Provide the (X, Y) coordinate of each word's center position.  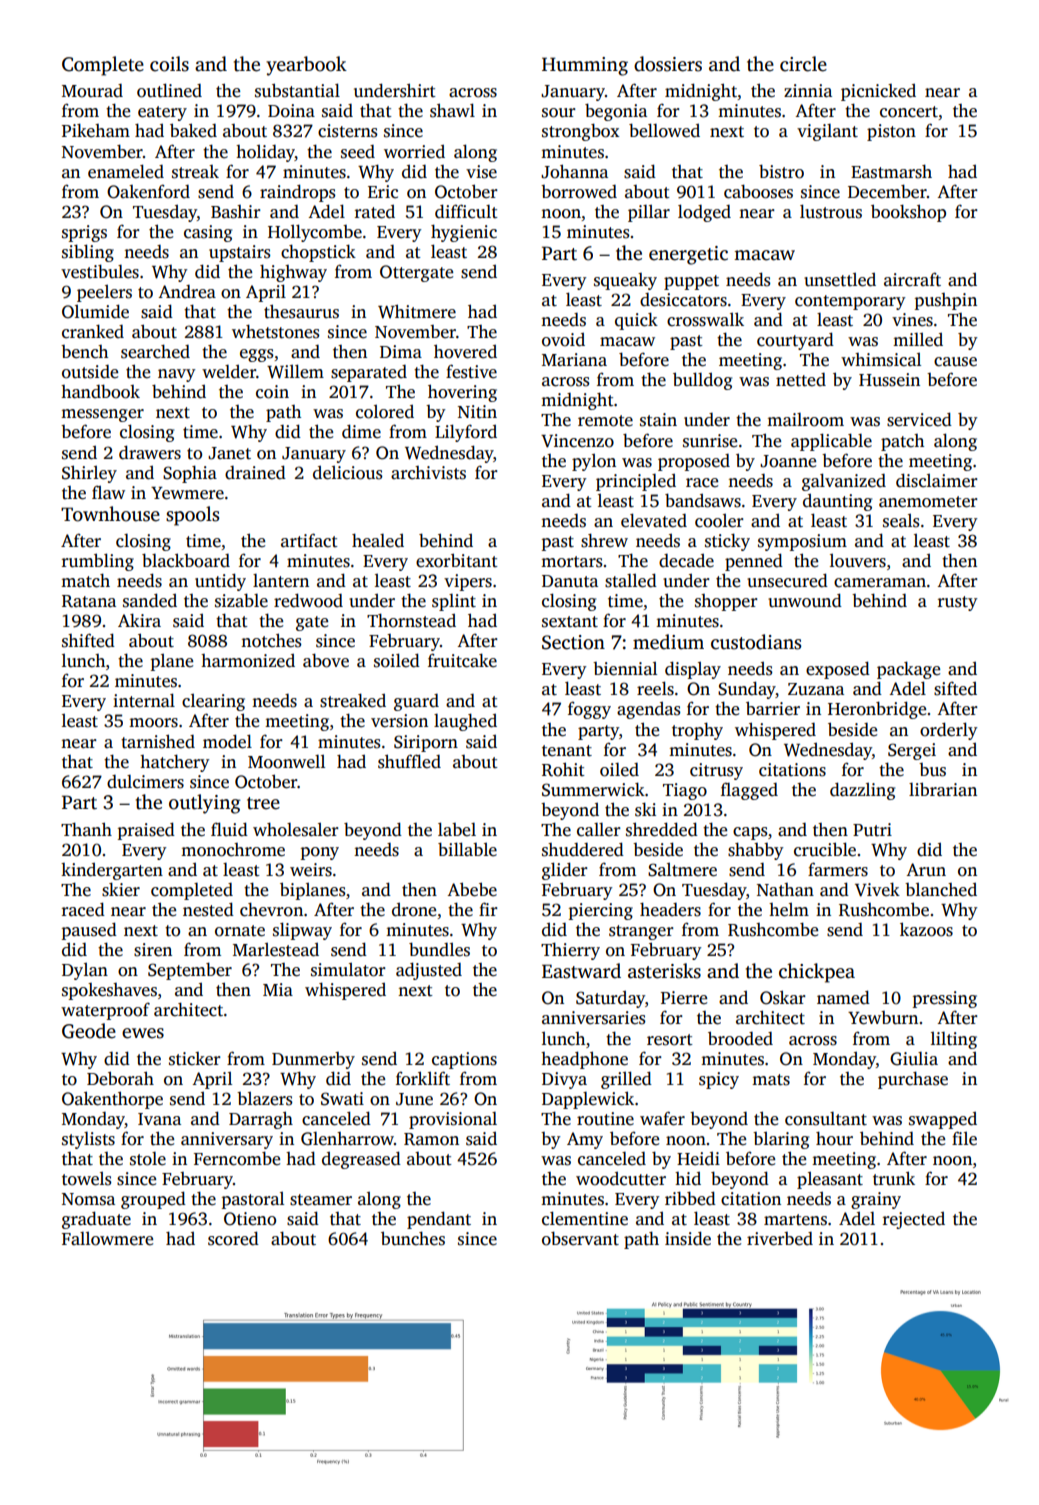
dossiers (668, 64)
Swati (342, 1099)
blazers (264, 1099)
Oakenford (148, 191)
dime (361, 431)
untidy (220, 582)
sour (559, 113)
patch (902, 442)
